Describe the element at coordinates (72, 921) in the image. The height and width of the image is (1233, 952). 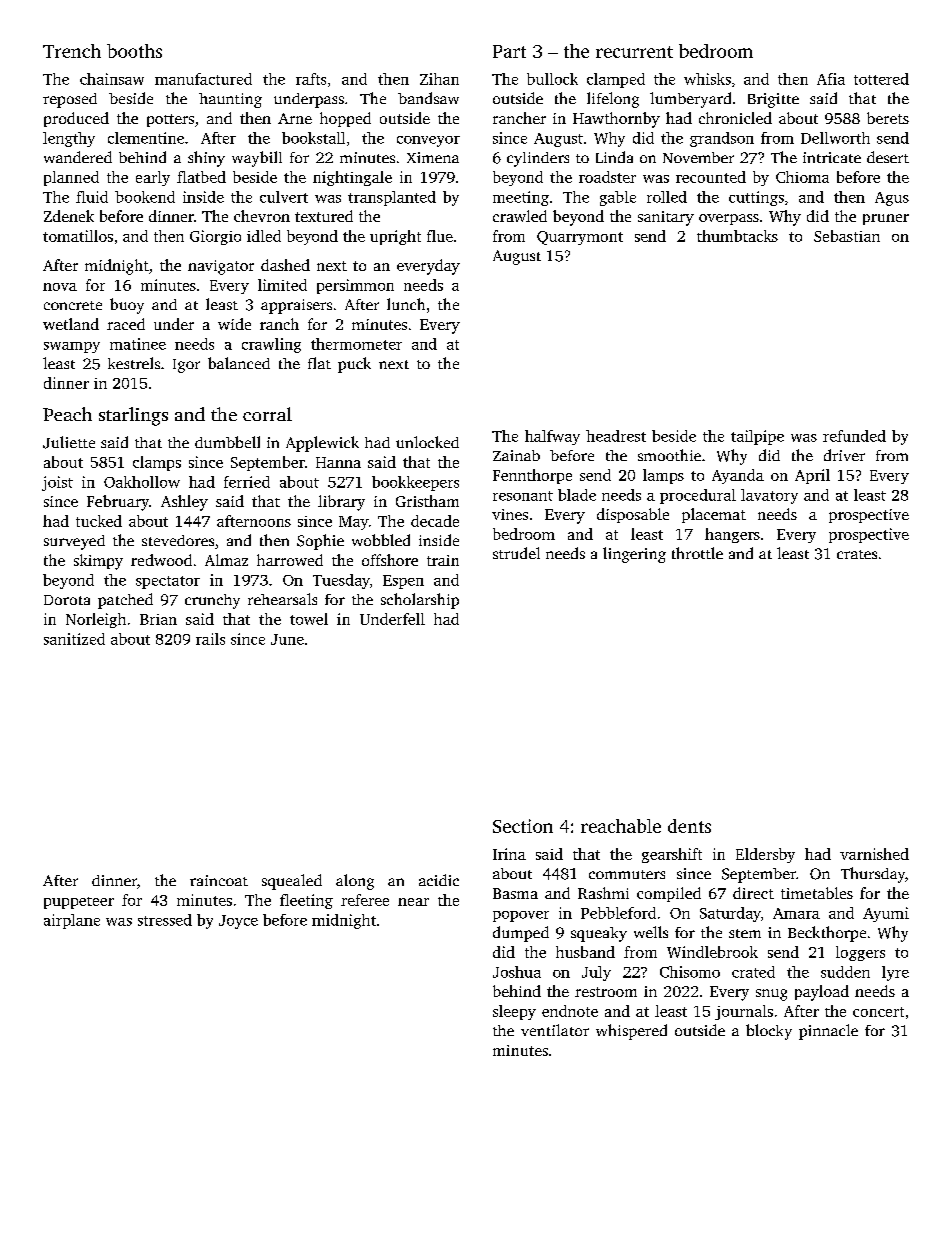
I see `airplane` at that location.
